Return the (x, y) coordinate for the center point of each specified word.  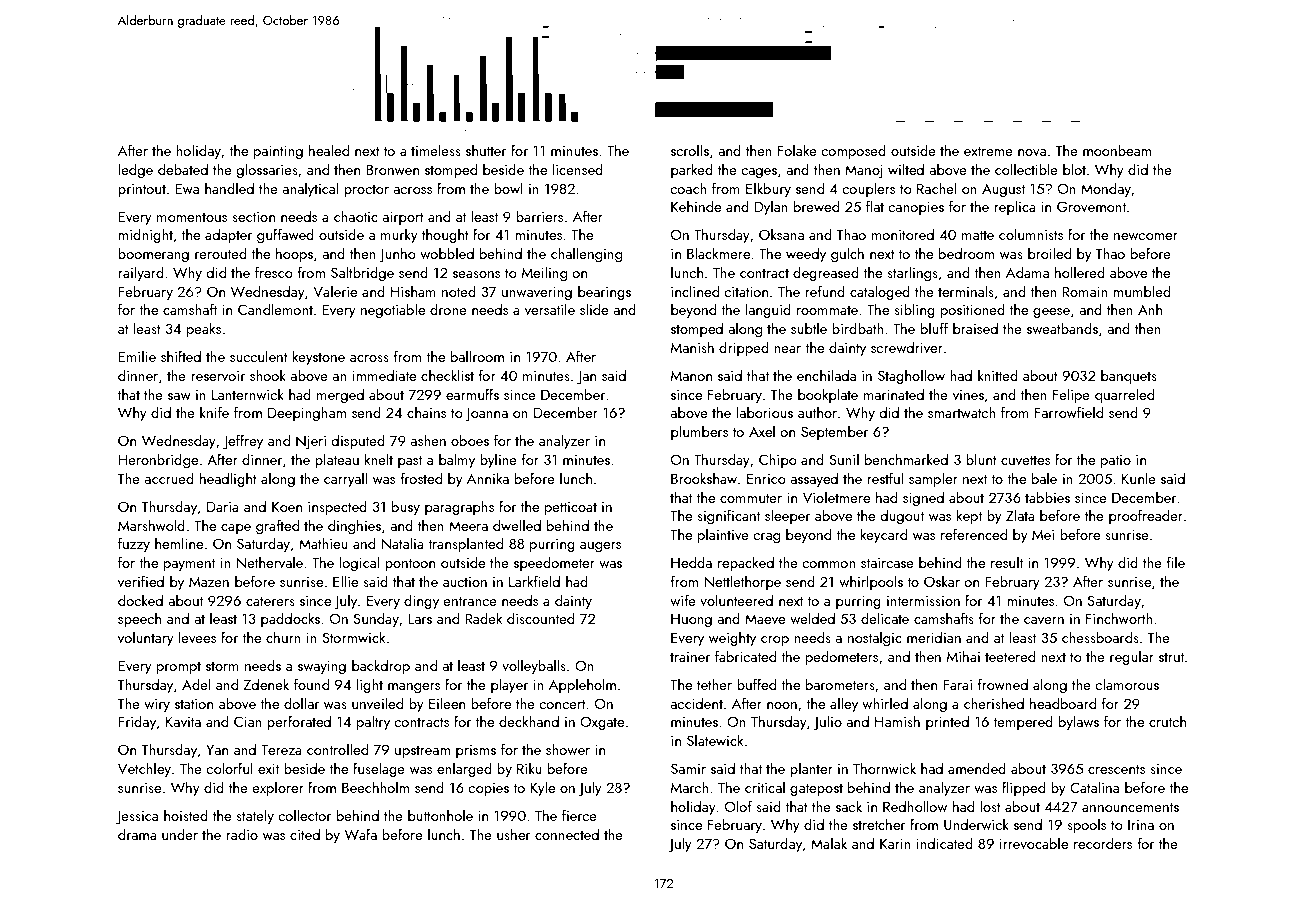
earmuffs (472, 394)
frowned (1003, 684)
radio (242, 834)
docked (140, 600)
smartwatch (962, 412)
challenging (586, 254)
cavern (1044, 620)
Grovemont (1091, 206)
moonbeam (1117, 150)
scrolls (690, 150)
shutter (486, 150)
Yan (217, 749)
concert (562, 704)
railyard (141, 273)
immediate (384, 375)
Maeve (765, 619)
